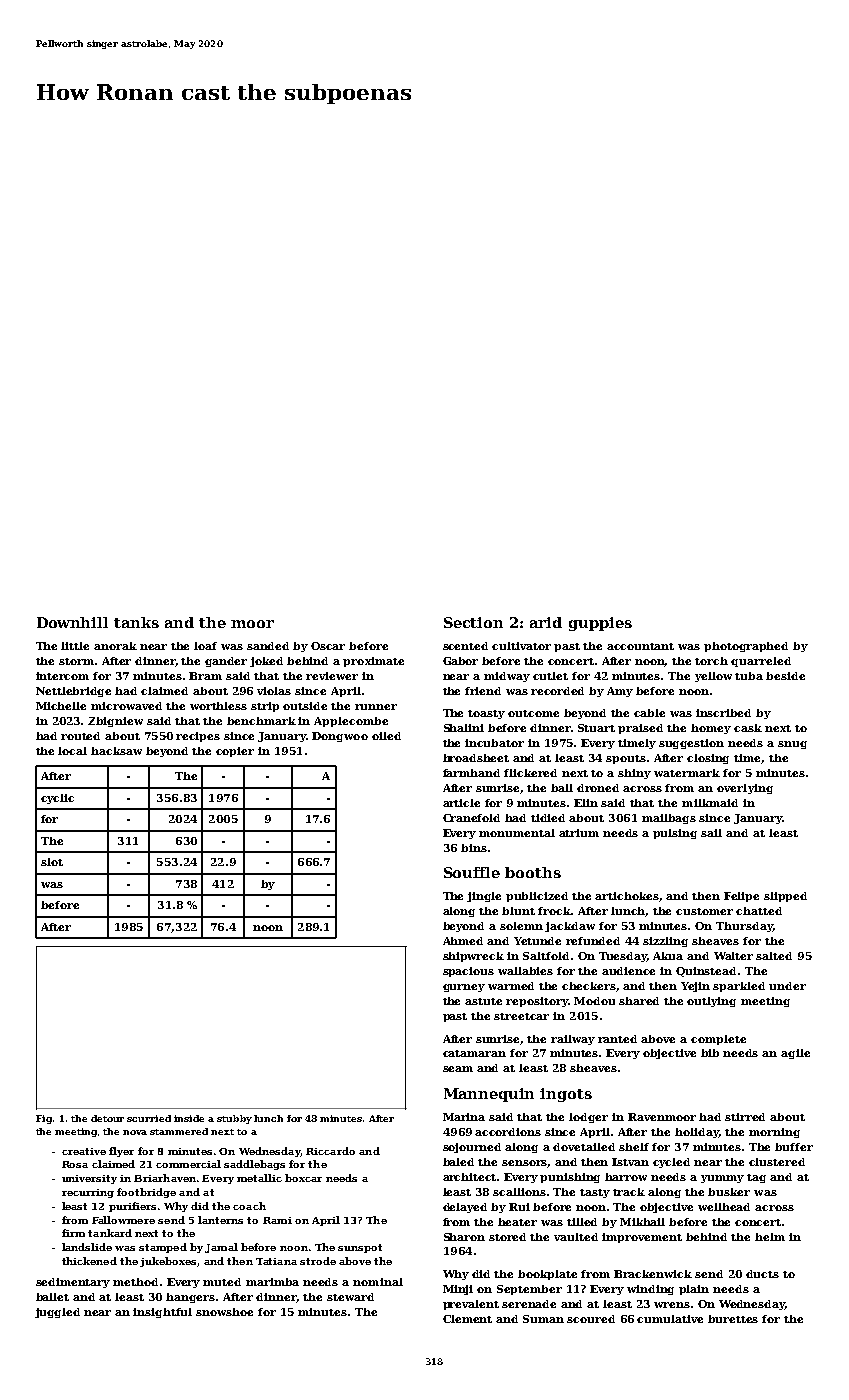 The image size is (849, 1400). I want to click on Suman, so click(543, 1319).
